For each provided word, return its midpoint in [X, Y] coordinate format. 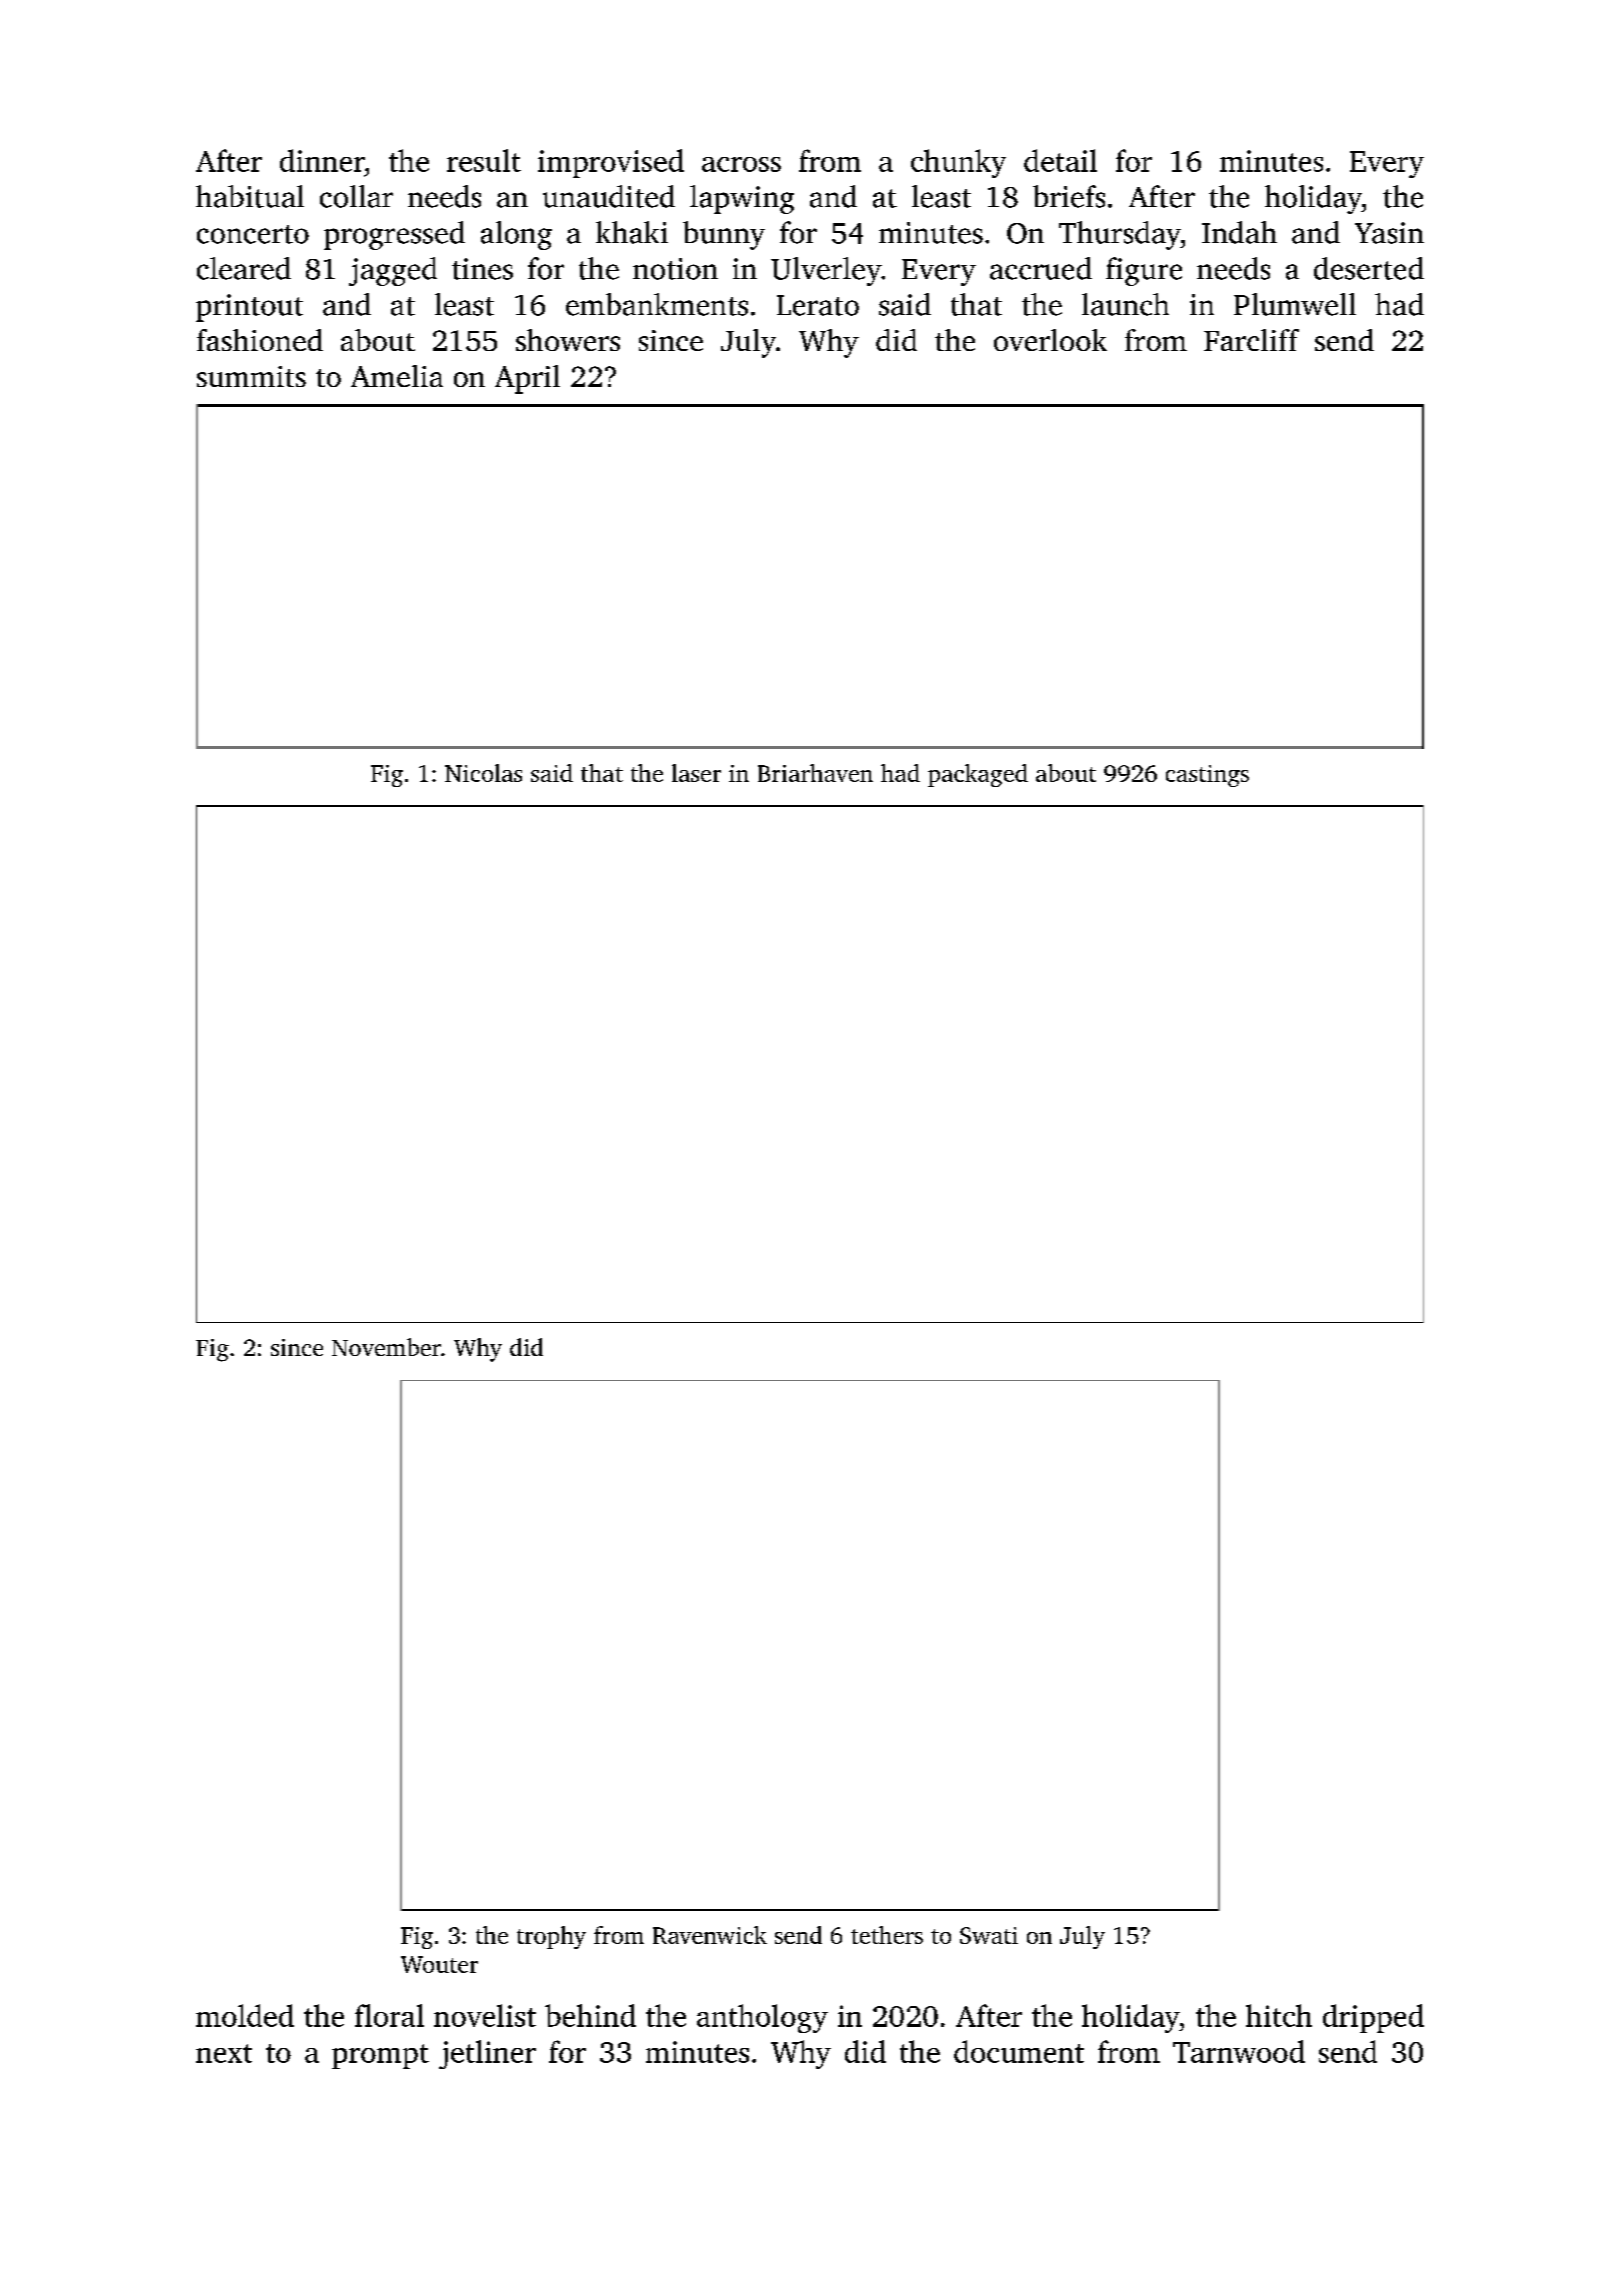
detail [1060, 160]
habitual [250, 196]
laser [696, 773]
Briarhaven [815, 773]
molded [245, 2015]
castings [1207, 776]
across [741, 164]
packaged [978, 775]
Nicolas [483, 773]
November [386, 1347]
